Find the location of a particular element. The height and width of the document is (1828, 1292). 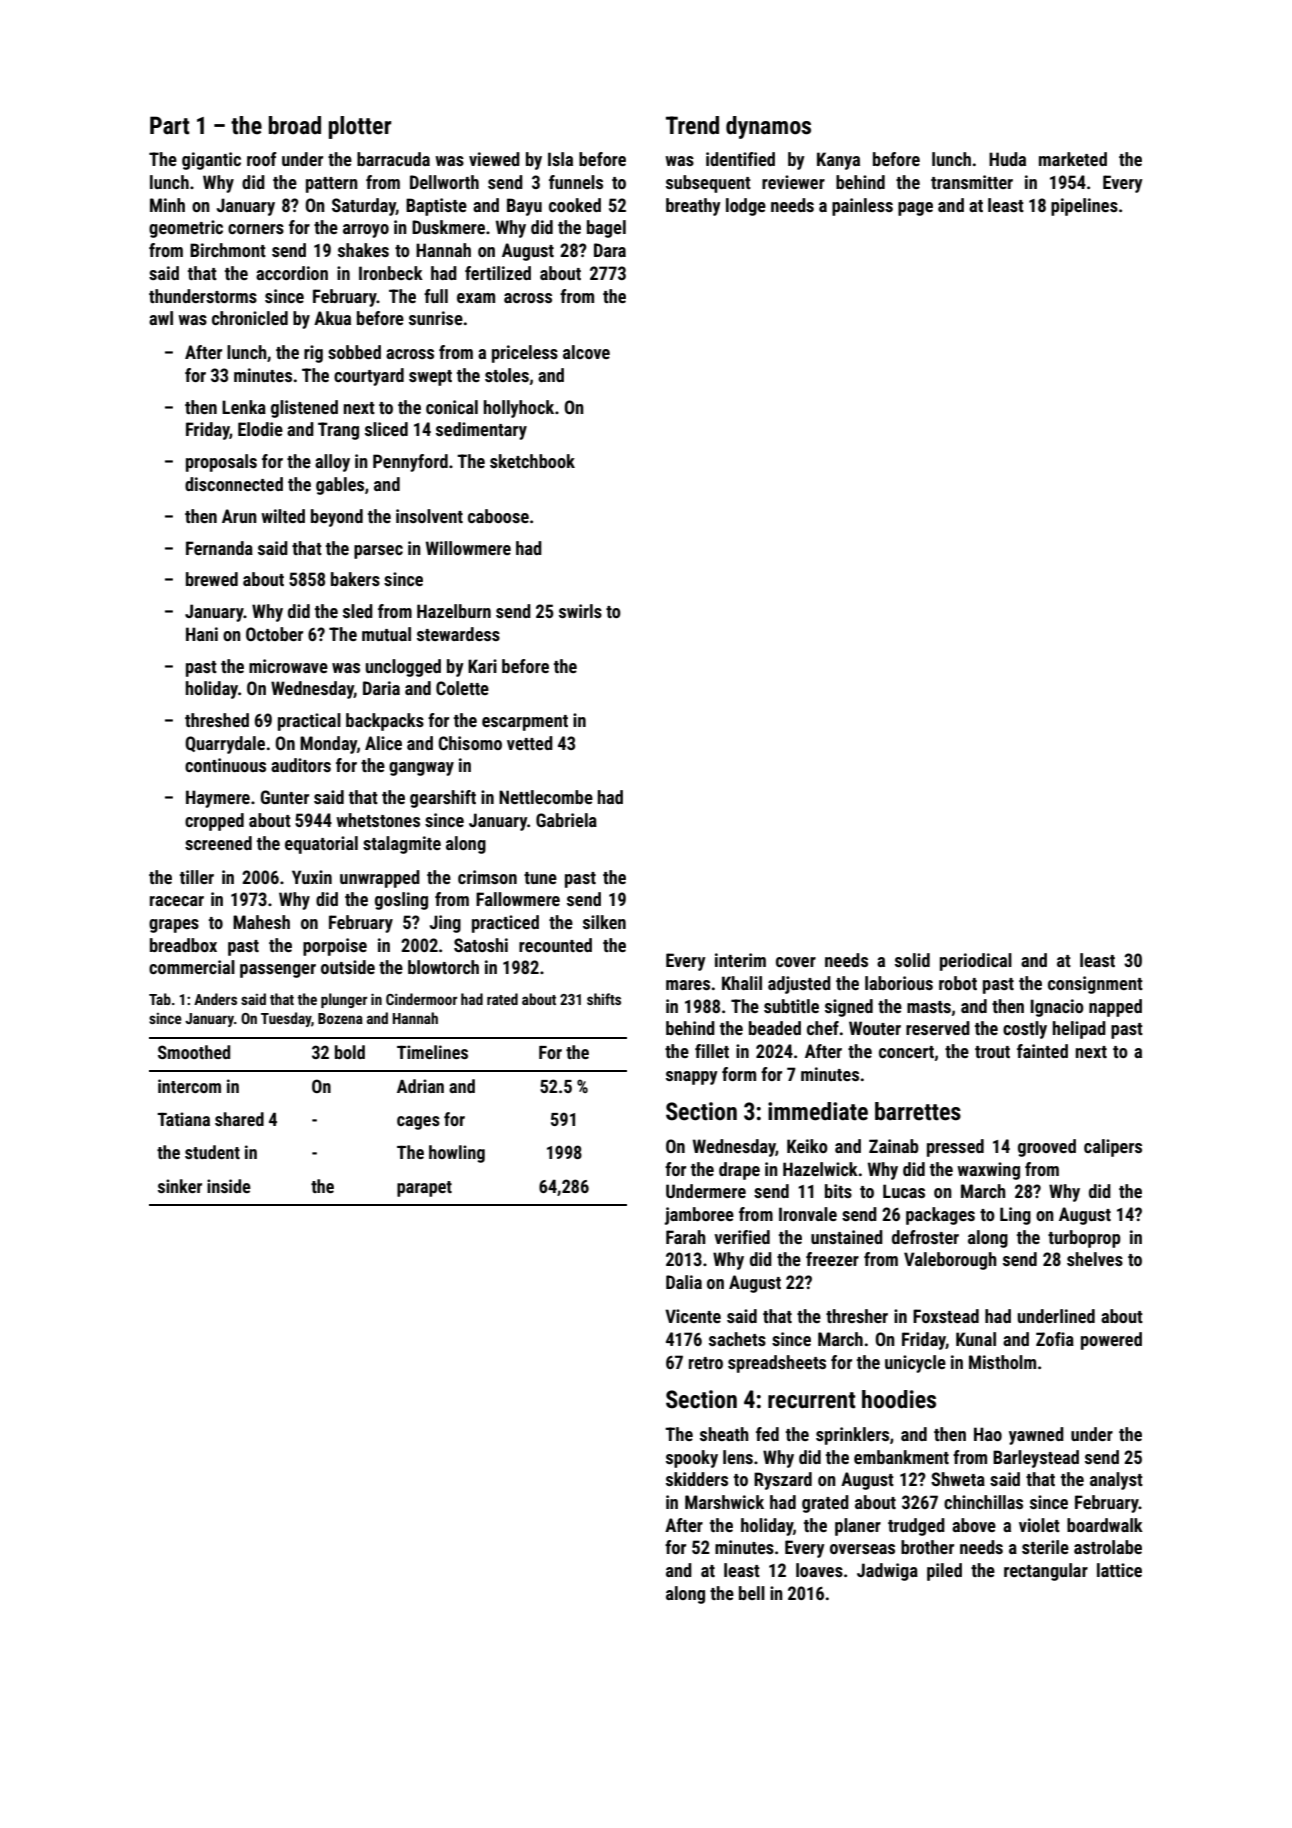

shelves is located at coordinates (1095, 1259).
